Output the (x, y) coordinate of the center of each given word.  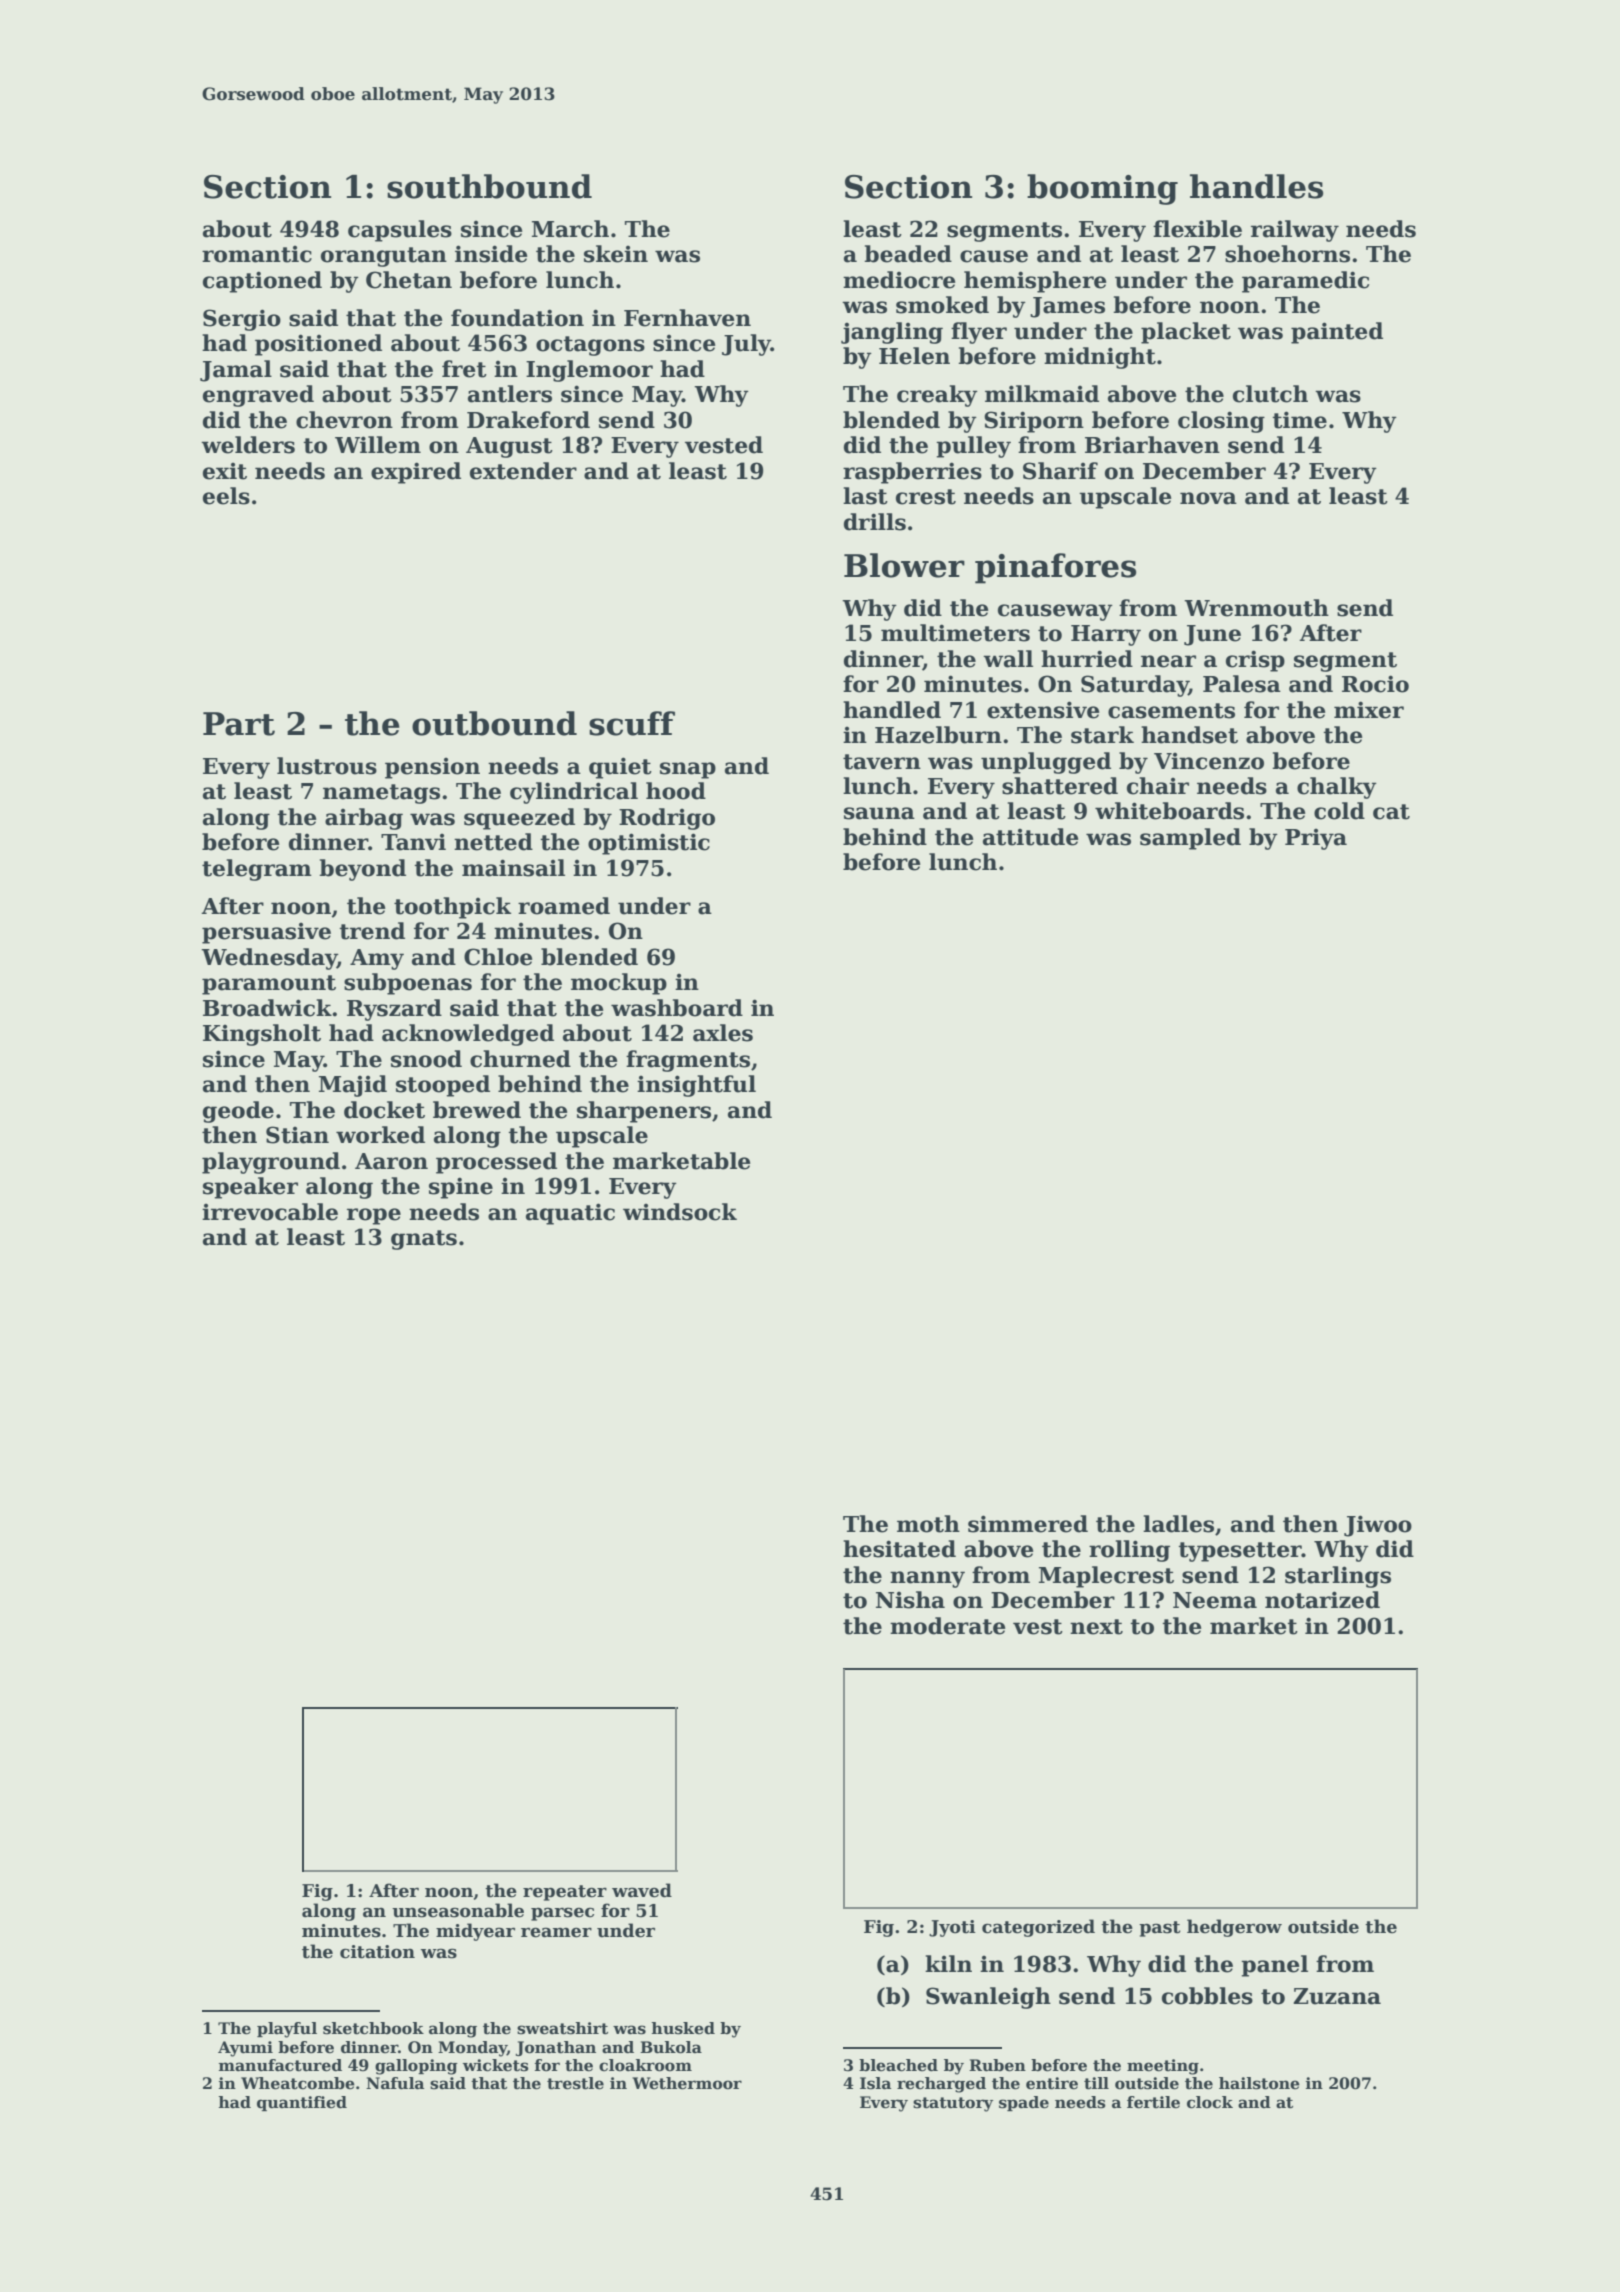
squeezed (519, 819)
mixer (1369, 710)
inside (491, 254)
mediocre (899, 280)
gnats (424, 1240)
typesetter (1240, 1552)
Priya (1316, 839)
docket (384, 1110)
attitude (1030, 837)
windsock (680, 1212)
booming (1102, 189)
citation (377, 1952)
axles (723, 1033)
